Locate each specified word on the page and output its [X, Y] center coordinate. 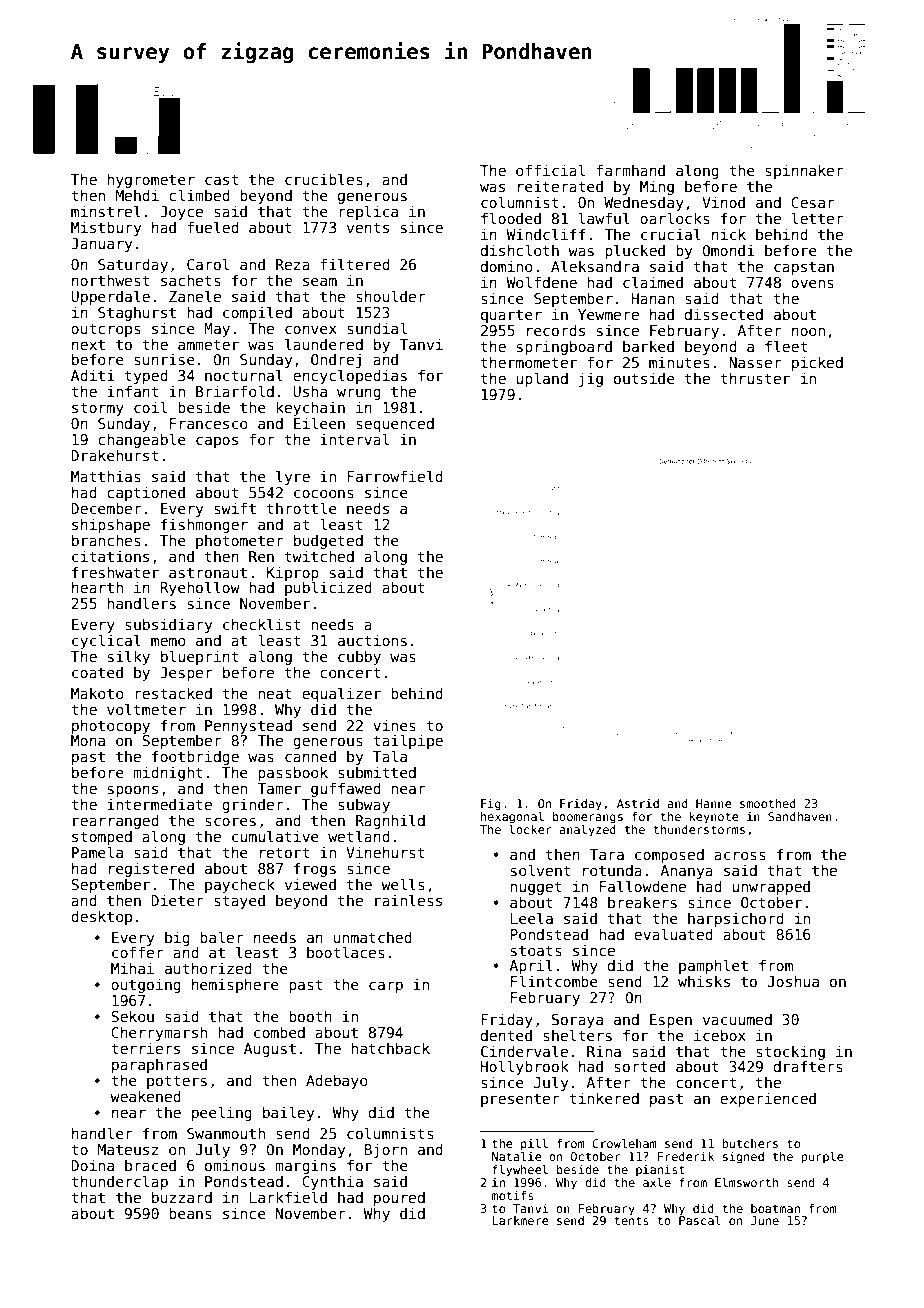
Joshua [793, 981]
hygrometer [151, 180]
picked [817, 363]
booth [310, 1016]
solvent [540, 870]
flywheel [520, 1171]
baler [222, 937]
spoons [133, 791]
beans [190, 1213]
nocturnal [244, 375]
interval [354, 439]
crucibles [324, 179]
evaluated [673, 934]
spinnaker [804, 171]
